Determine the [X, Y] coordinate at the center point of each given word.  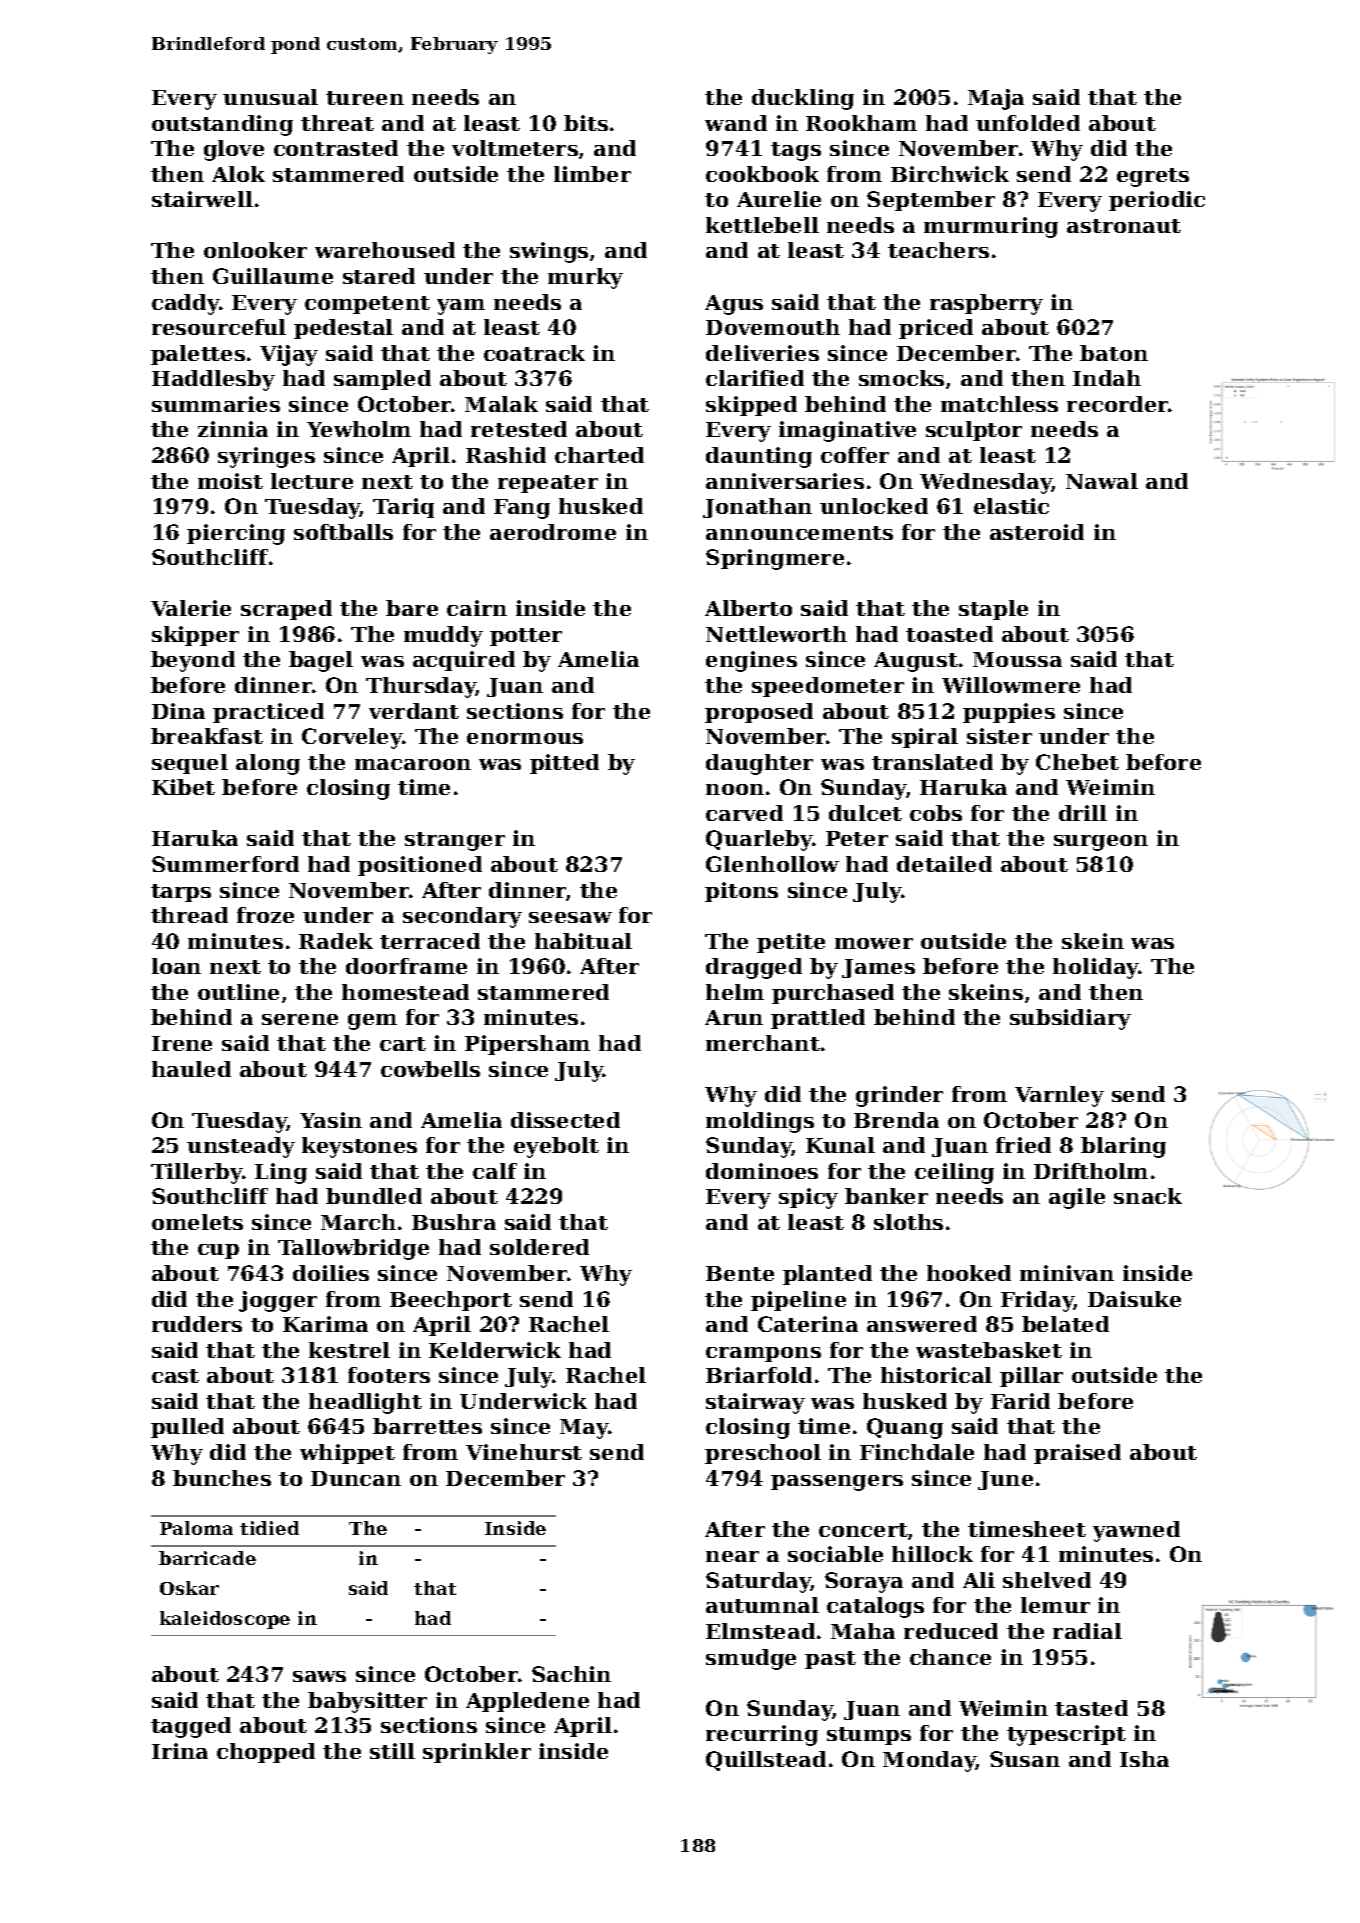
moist [230, 481]
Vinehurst [524, 1452]
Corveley [352, 738]
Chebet [1077, 762]
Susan [1025, 1759]
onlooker [255, 250]
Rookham [861, 123]
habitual [583, 941]
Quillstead [766, 1761]
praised [1077, 1454]
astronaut [1124, 226]
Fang [522, 509]
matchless [999, 404]
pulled [187, 1428]
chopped [266, 1753]
